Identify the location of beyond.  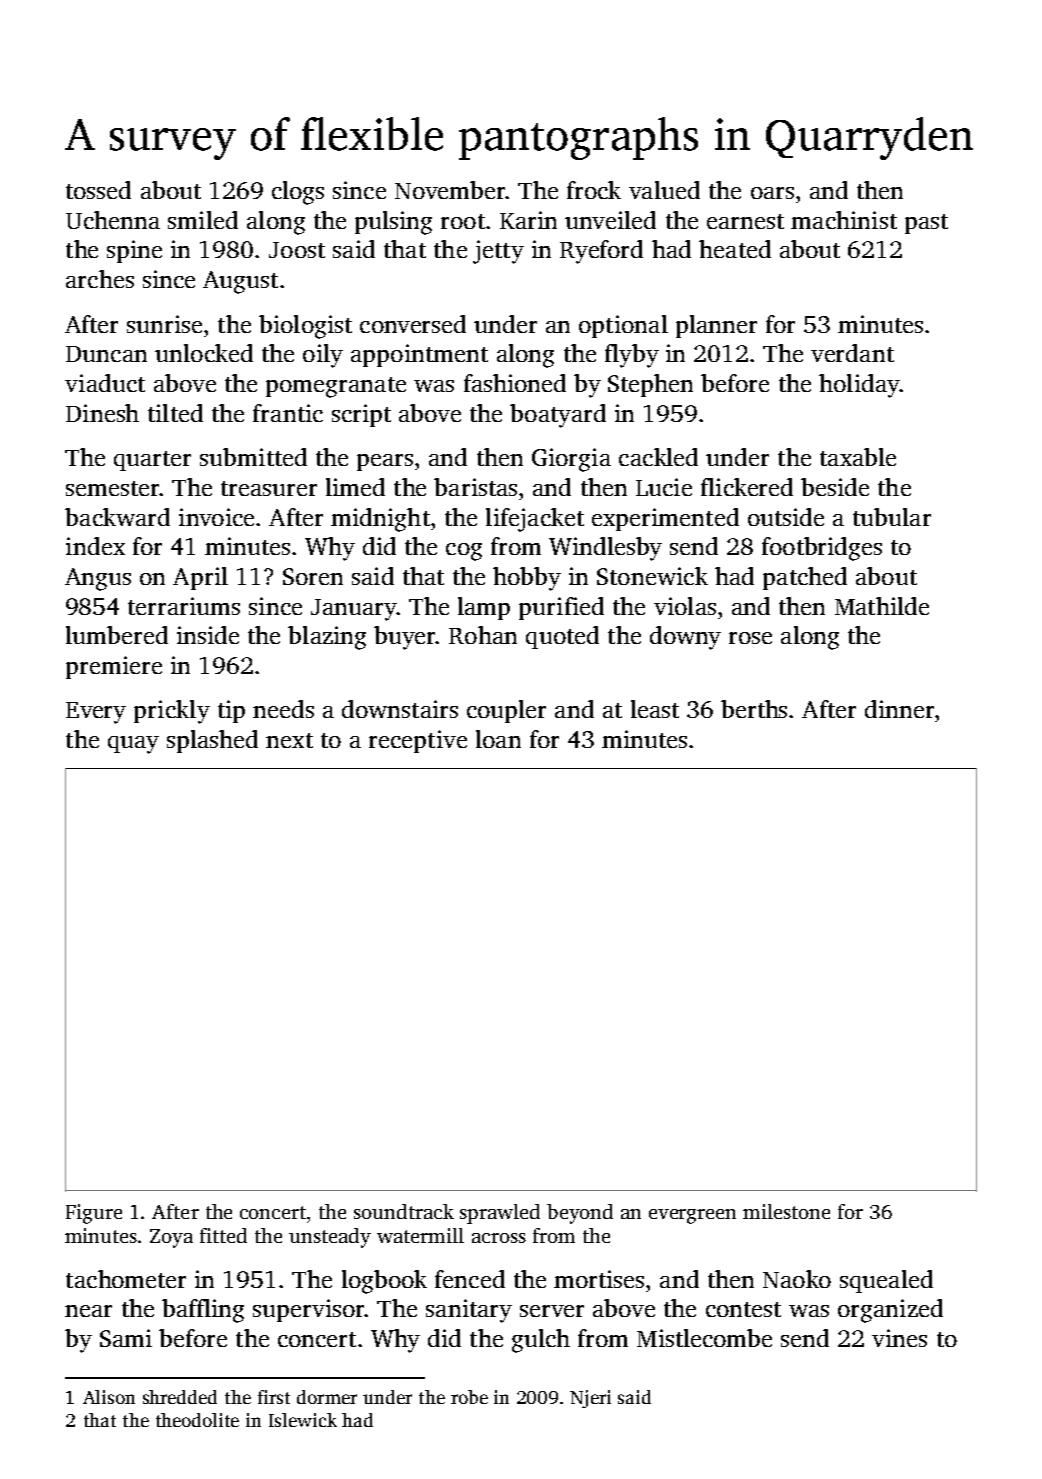
(580, 1214).
